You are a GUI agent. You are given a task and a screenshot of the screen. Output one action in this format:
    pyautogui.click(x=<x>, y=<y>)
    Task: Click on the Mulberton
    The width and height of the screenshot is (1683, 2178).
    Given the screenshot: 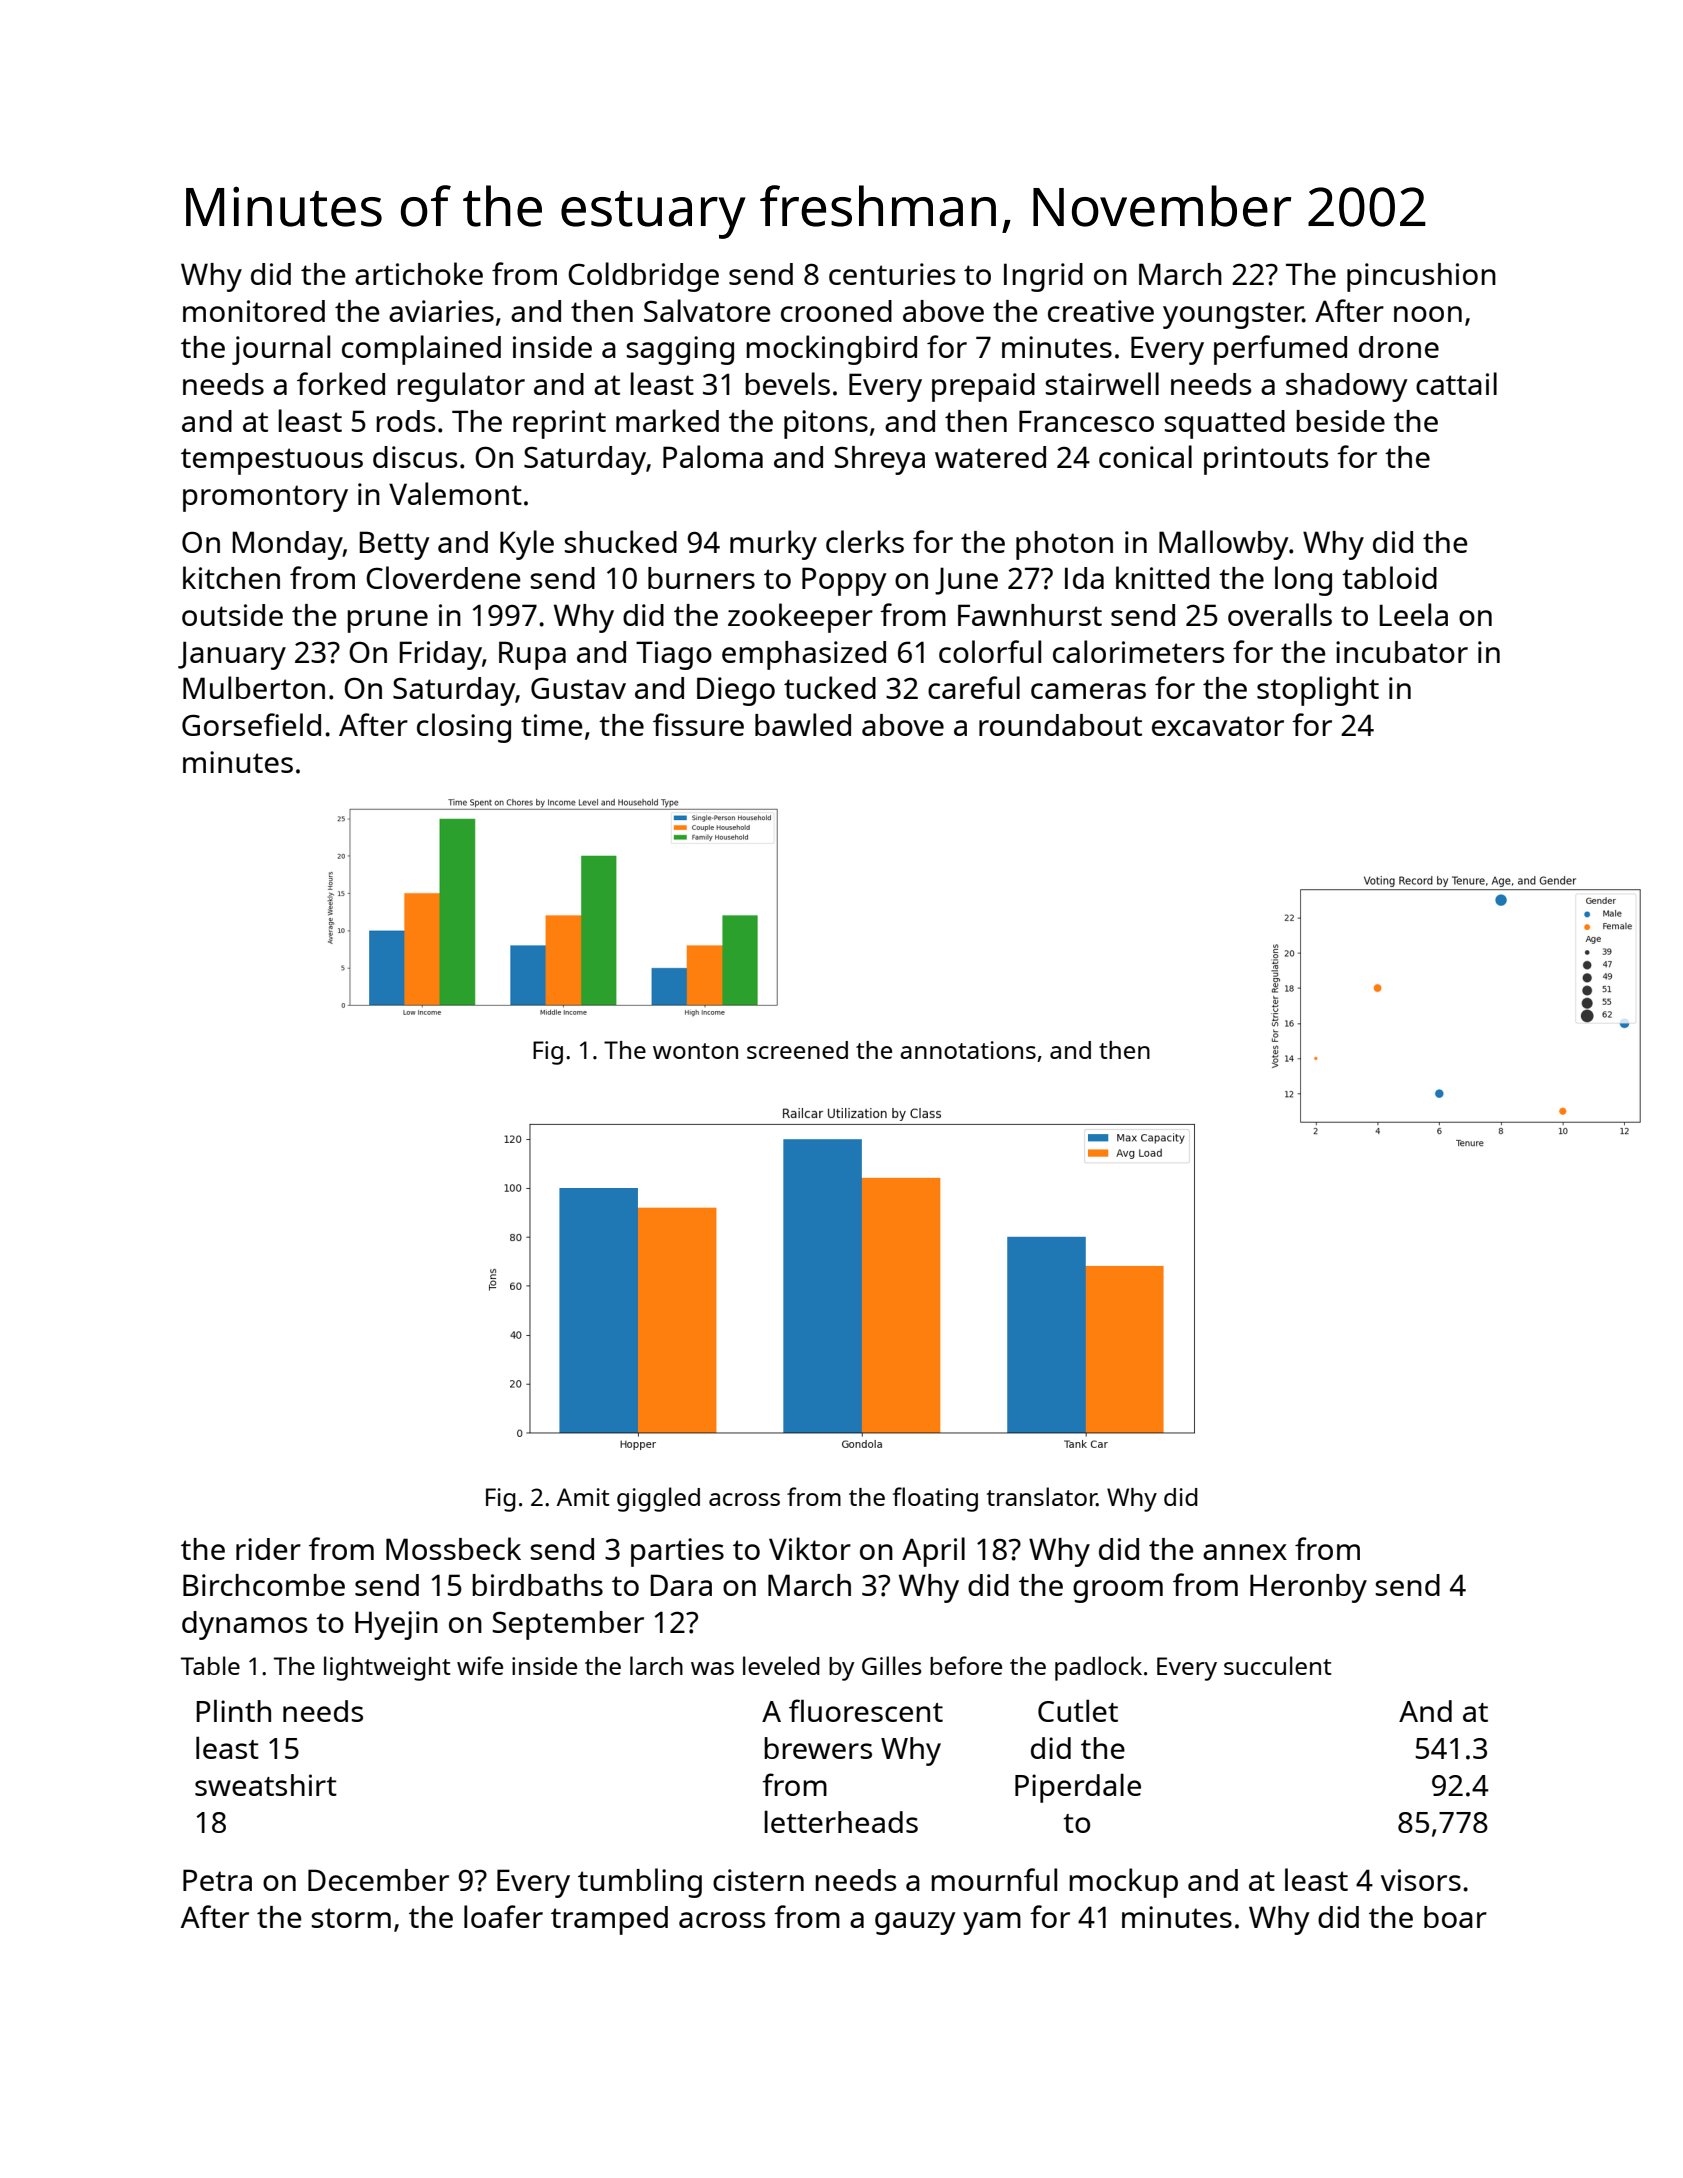 What is the action you would take?
    pyautogui.click(x=254, y=687)
